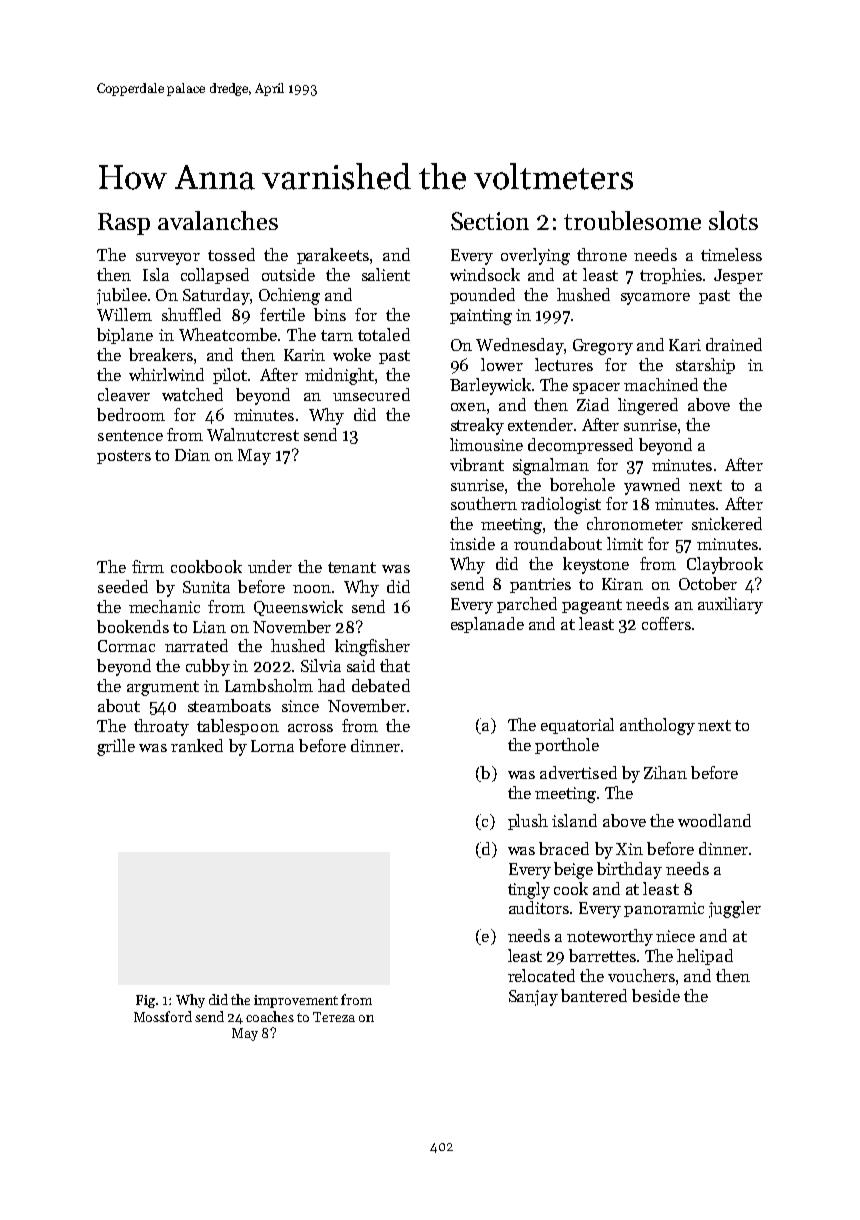  What do you see at coordinates (734, 344) in the screenshot?
I see `drained` at bounding box center [734, 344].
